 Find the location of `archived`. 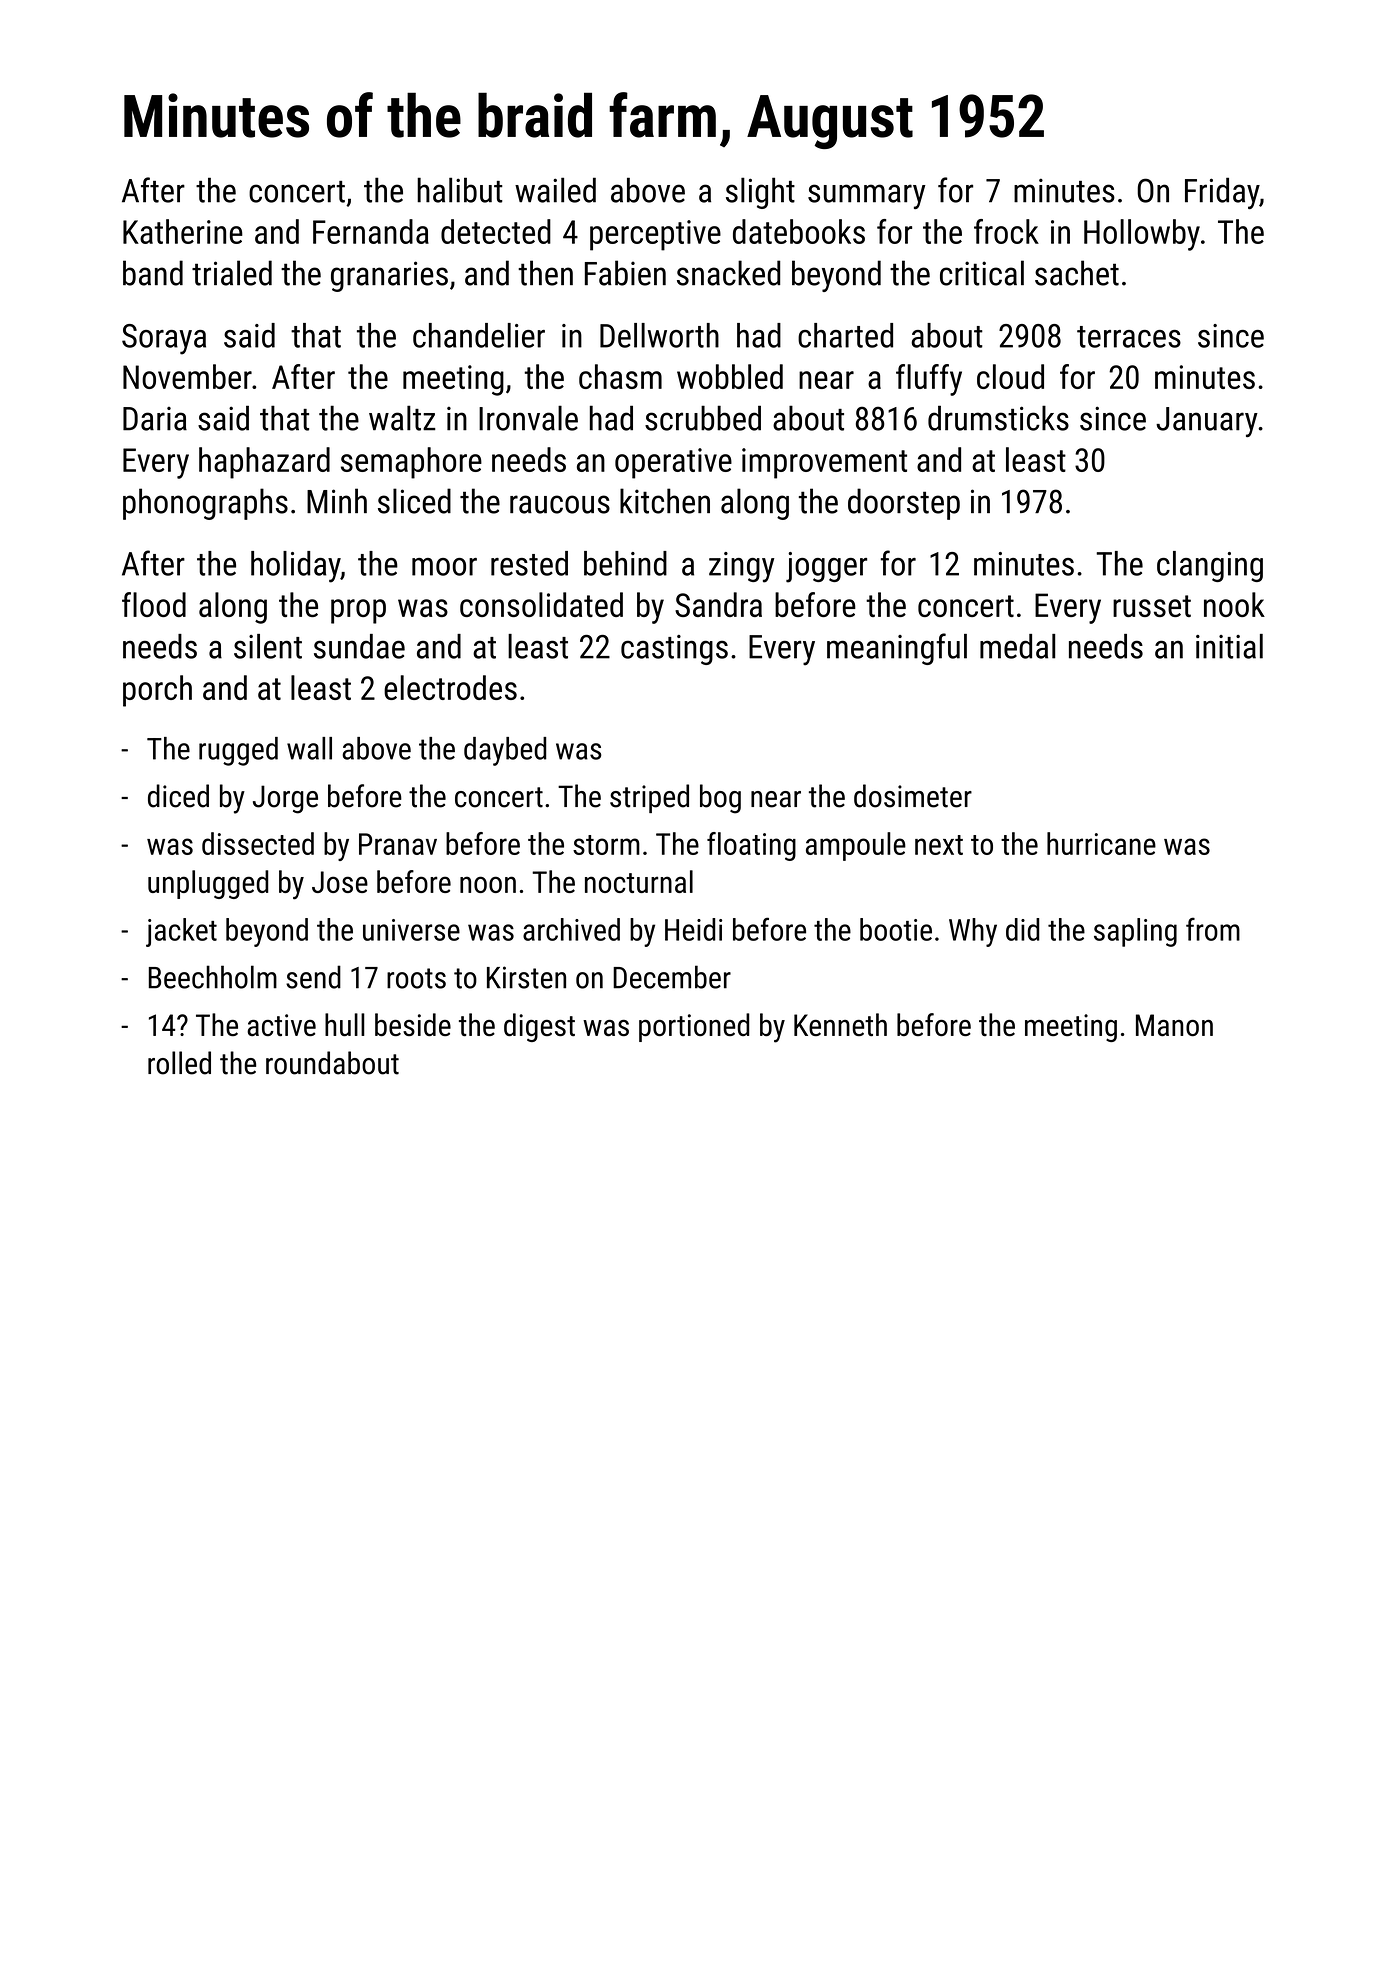

archived is located at coordinates (571, 929).
